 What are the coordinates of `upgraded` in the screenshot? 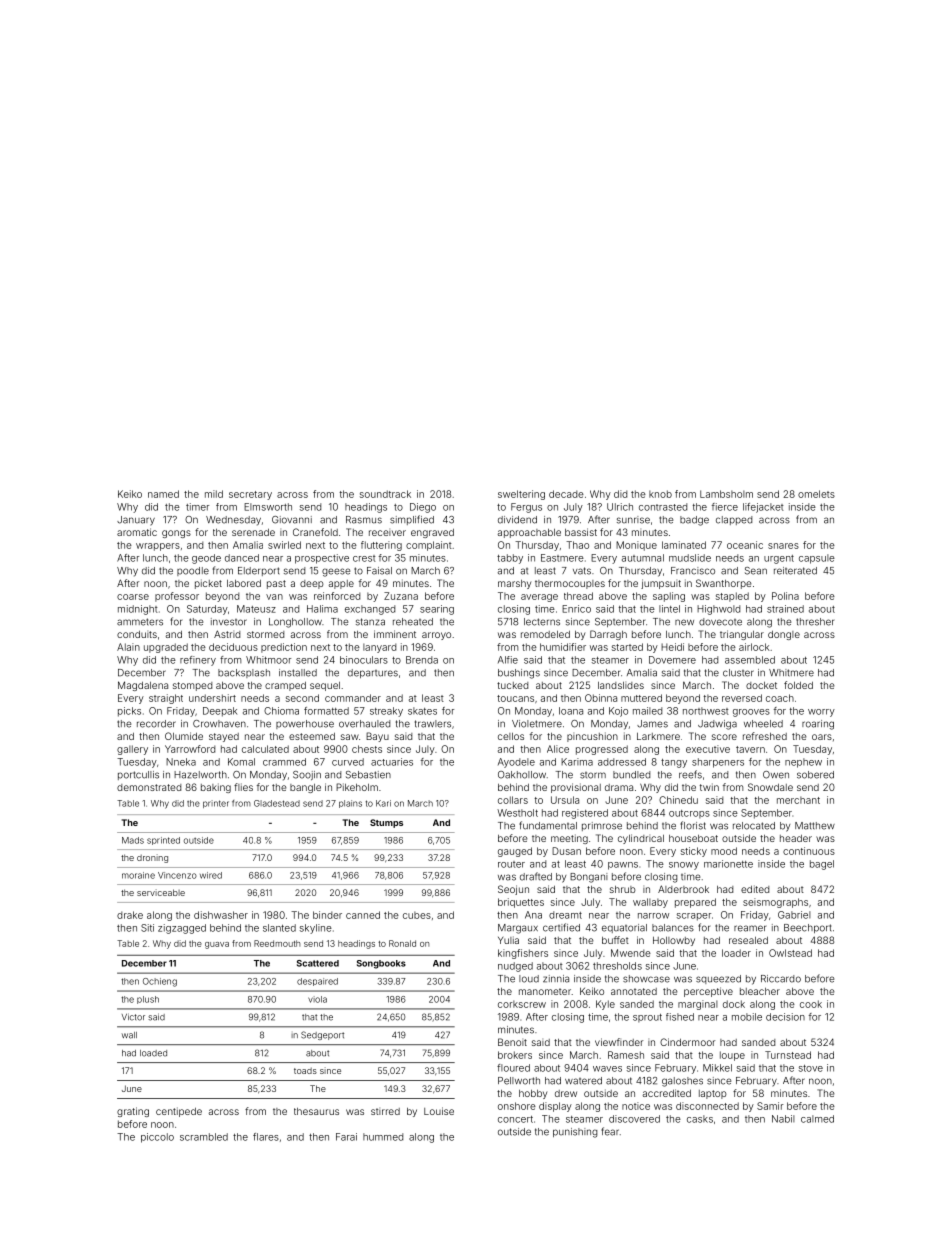 It's located at (166, 648).
